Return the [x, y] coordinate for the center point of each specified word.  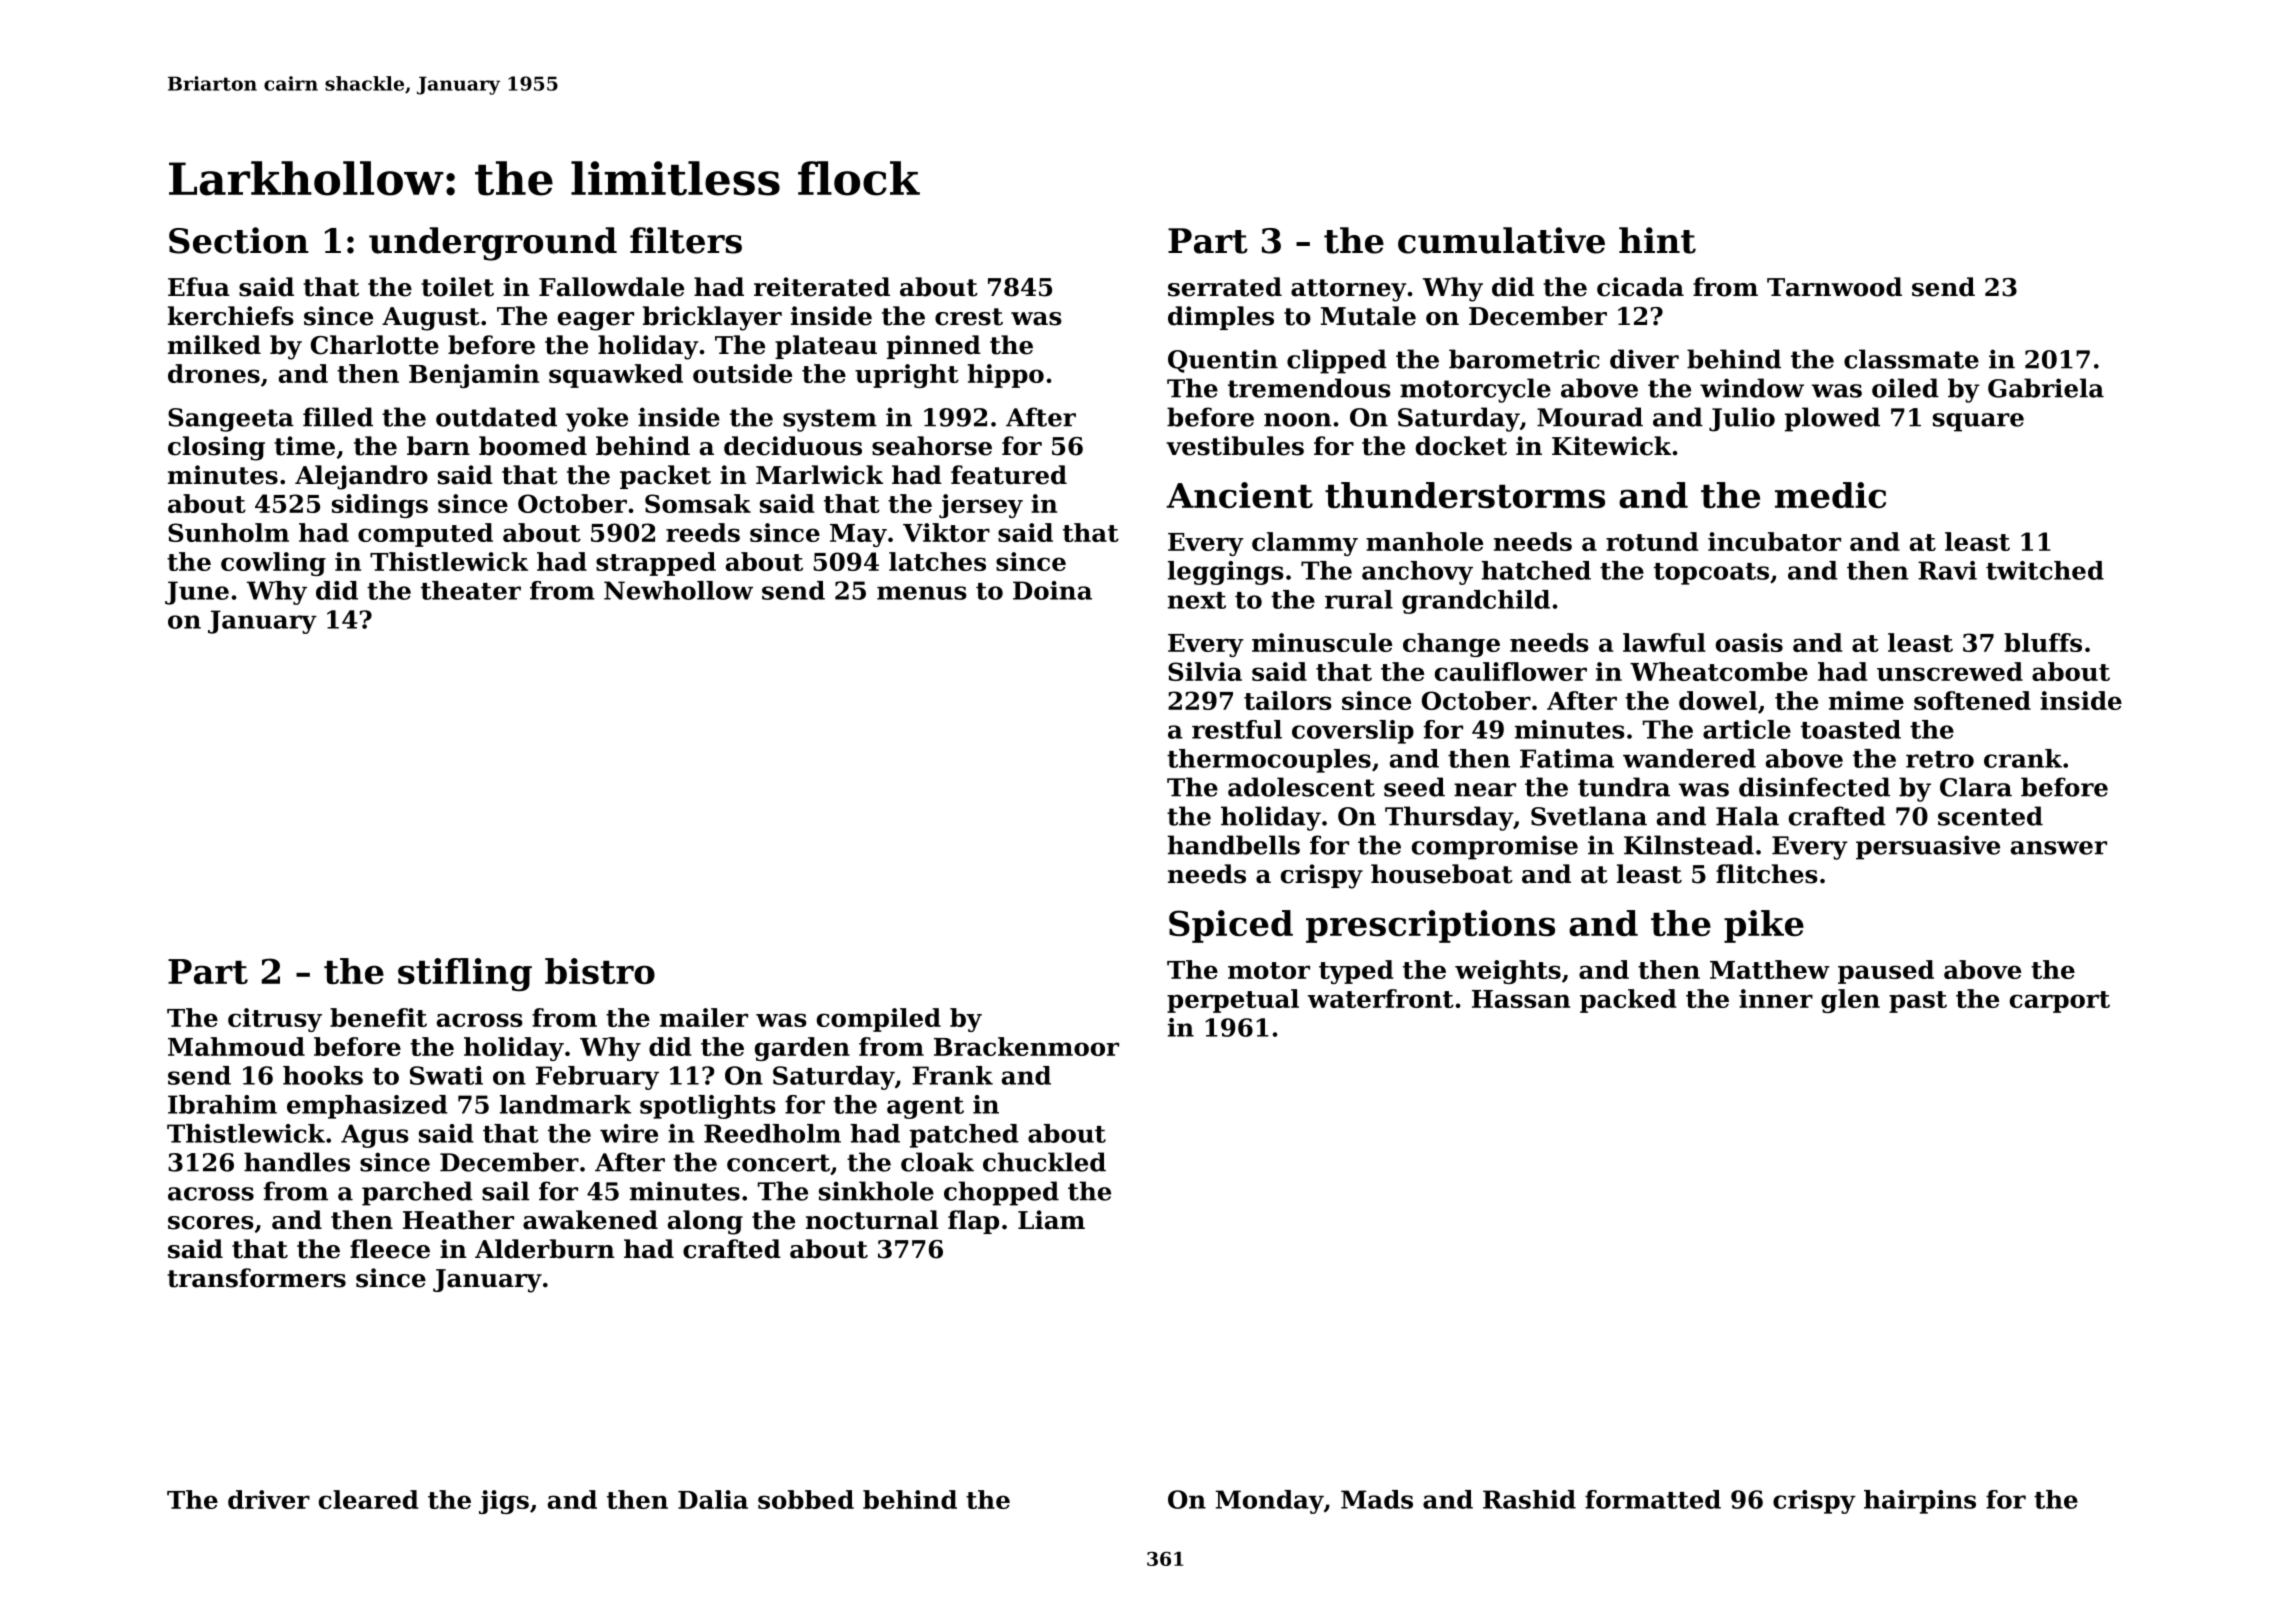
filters [686, 240]
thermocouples [1269, 761]
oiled [1905, 388]
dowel [1718, 700]
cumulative [1501, 240]
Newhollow [678, 590]
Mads [1377, 1499]
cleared [368, 1499]
